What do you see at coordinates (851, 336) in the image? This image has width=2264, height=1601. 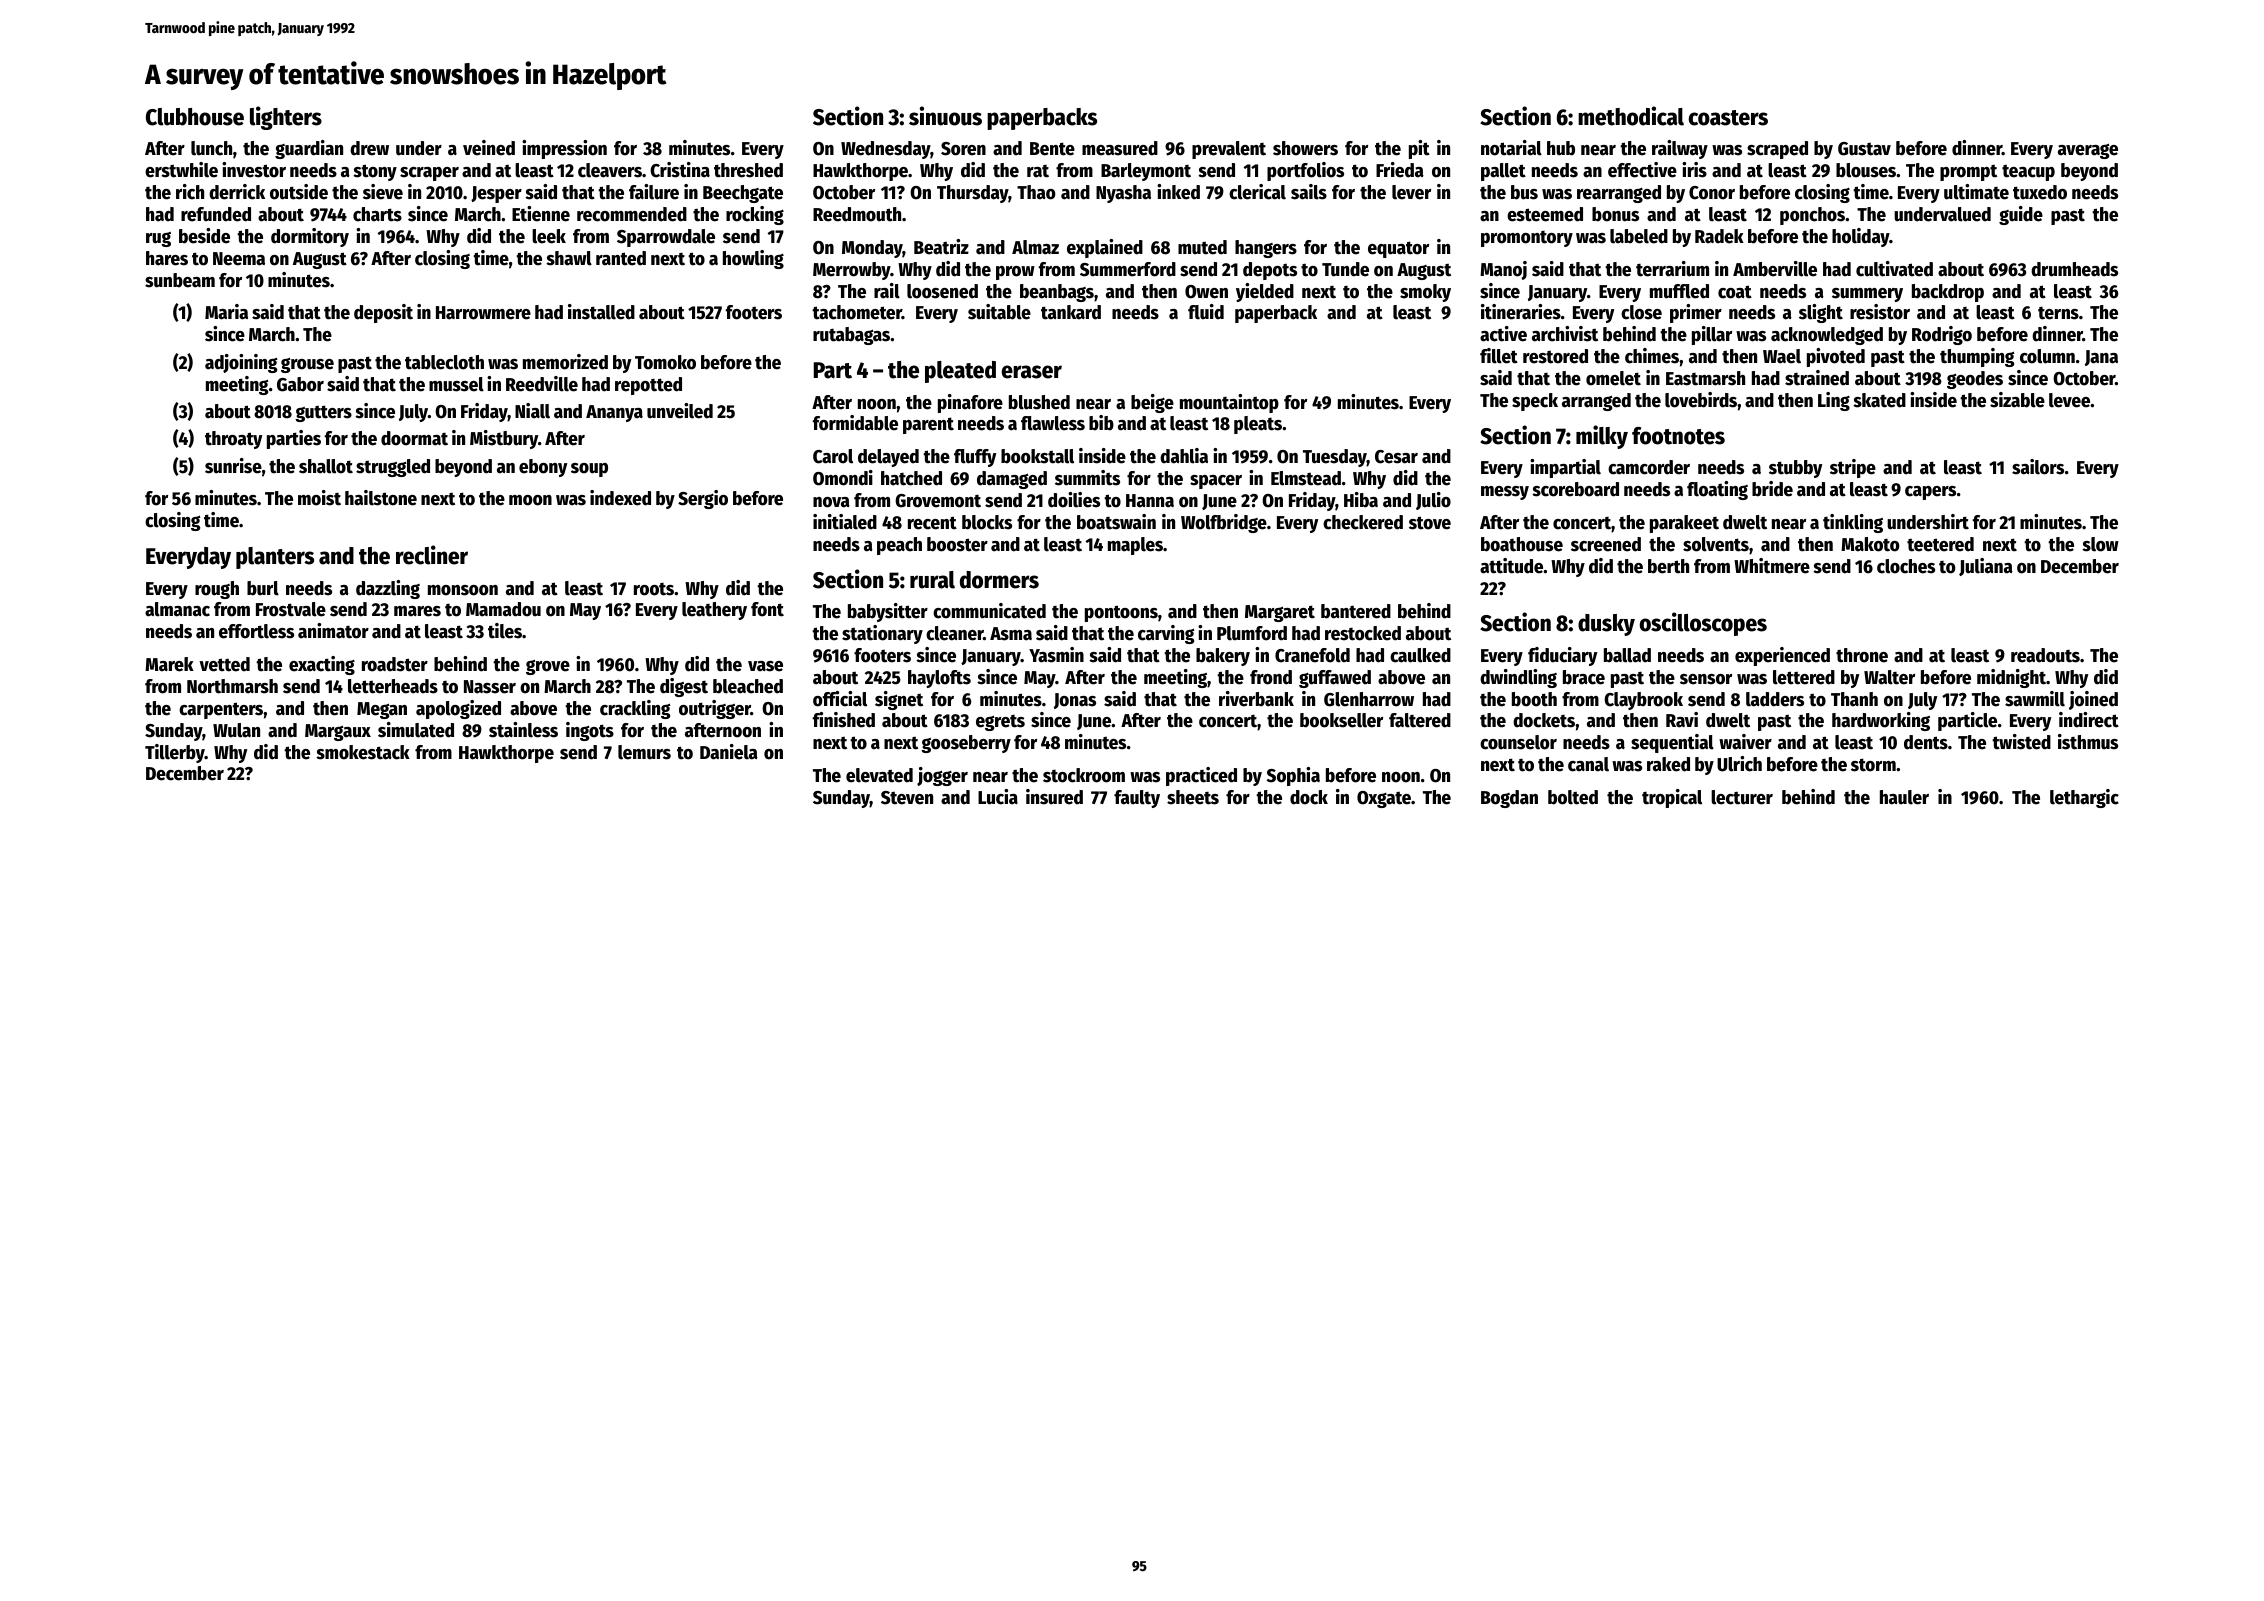 I see `rutabagas` at bounding box center [851, 336].
